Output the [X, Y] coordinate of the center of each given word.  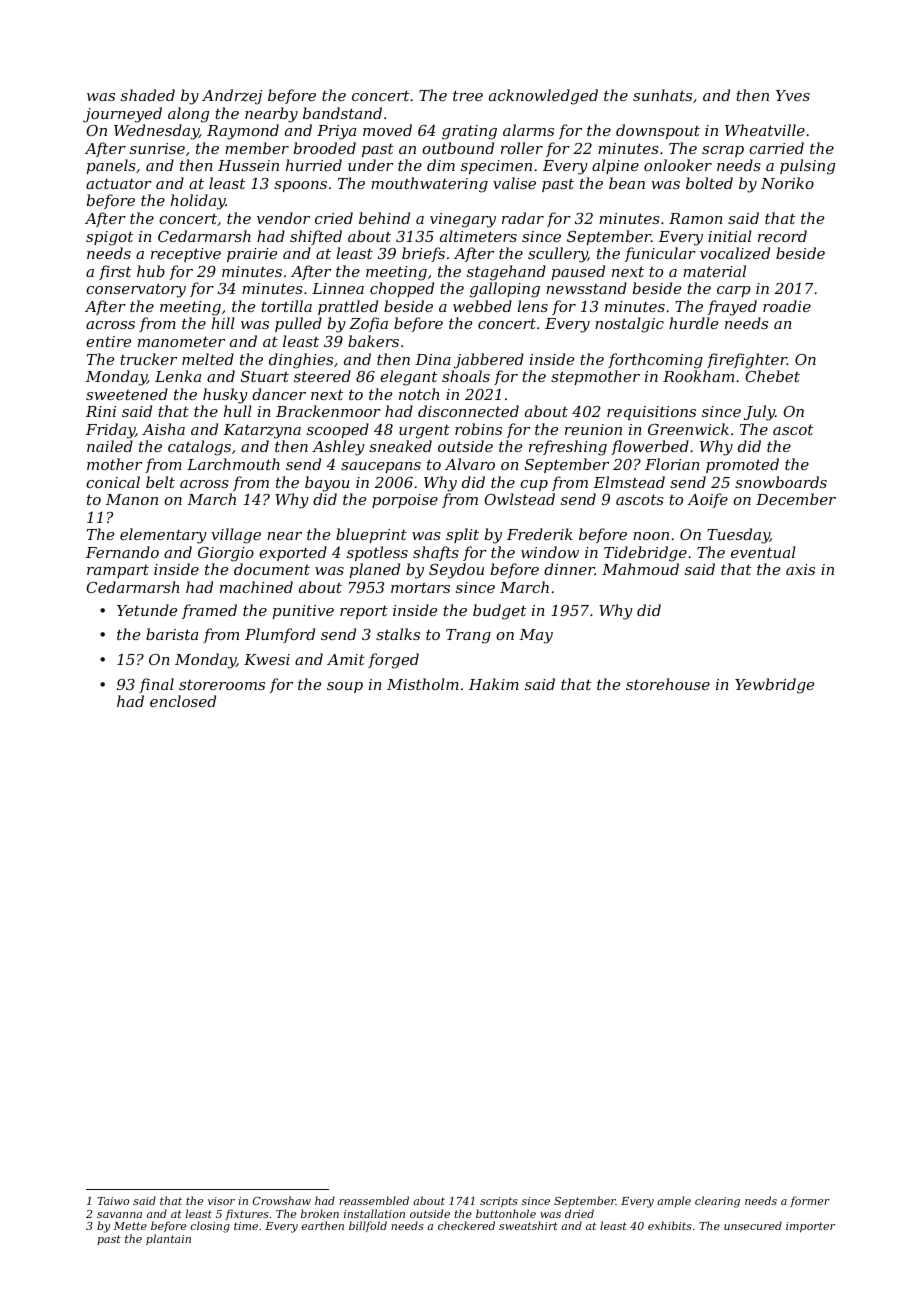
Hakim [494, 684]
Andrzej [232, 97]
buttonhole [506, 1213]
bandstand [342, 113]
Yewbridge [774, 686]
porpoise [405, 501]
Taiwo [113, 1201]
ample [674, 1201]
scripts [499, 1202]
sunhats [662, 95]
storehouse [668, 684]
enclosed [183, 701]
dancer [279, 394]
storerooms [222, 685]
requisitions [651, 413]
